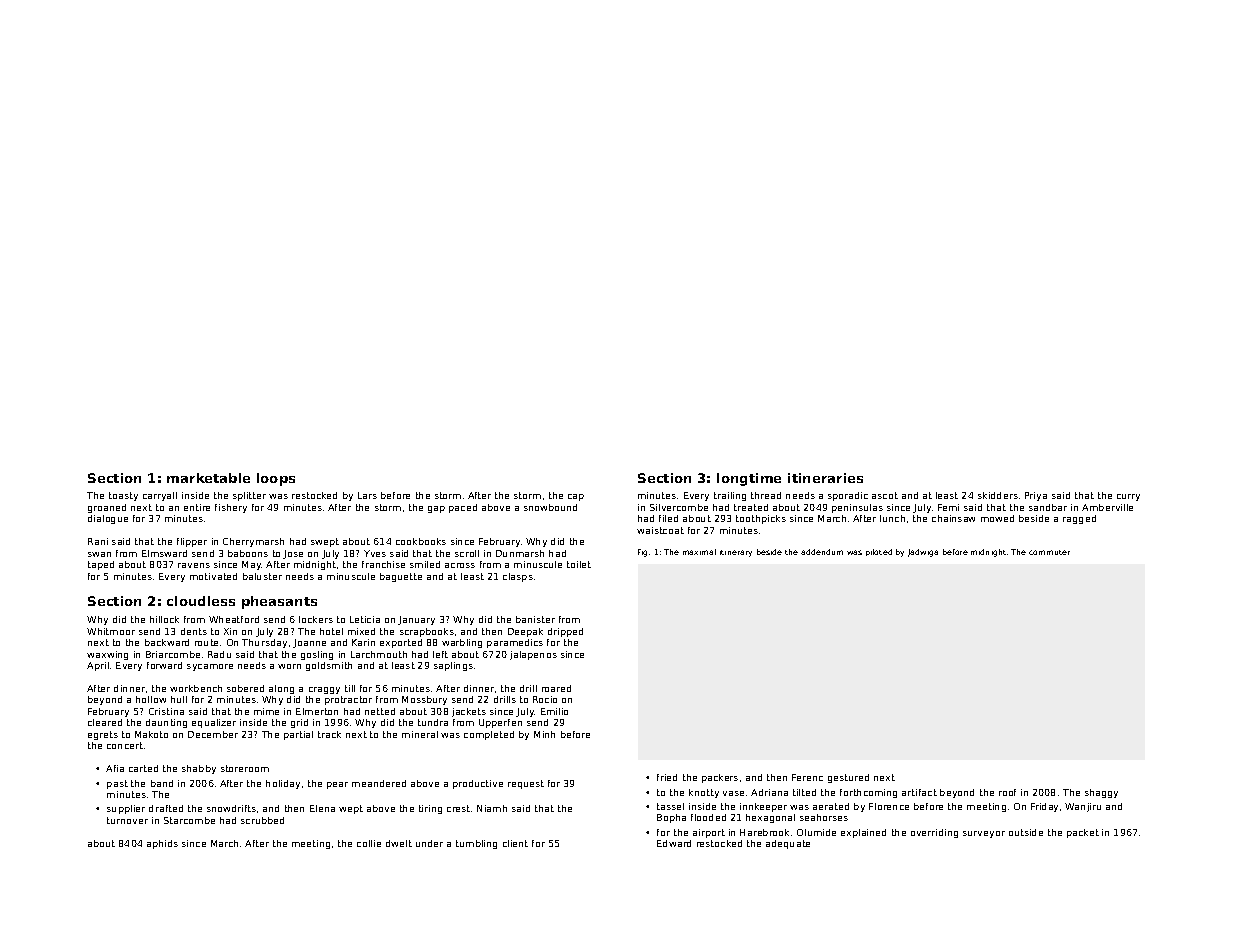 The width and height of the screenshot is (1233, 952). What do you see at coordinates (879, 552) in the screenshot?
I see `piloted` at bounding box center [879, 552].
